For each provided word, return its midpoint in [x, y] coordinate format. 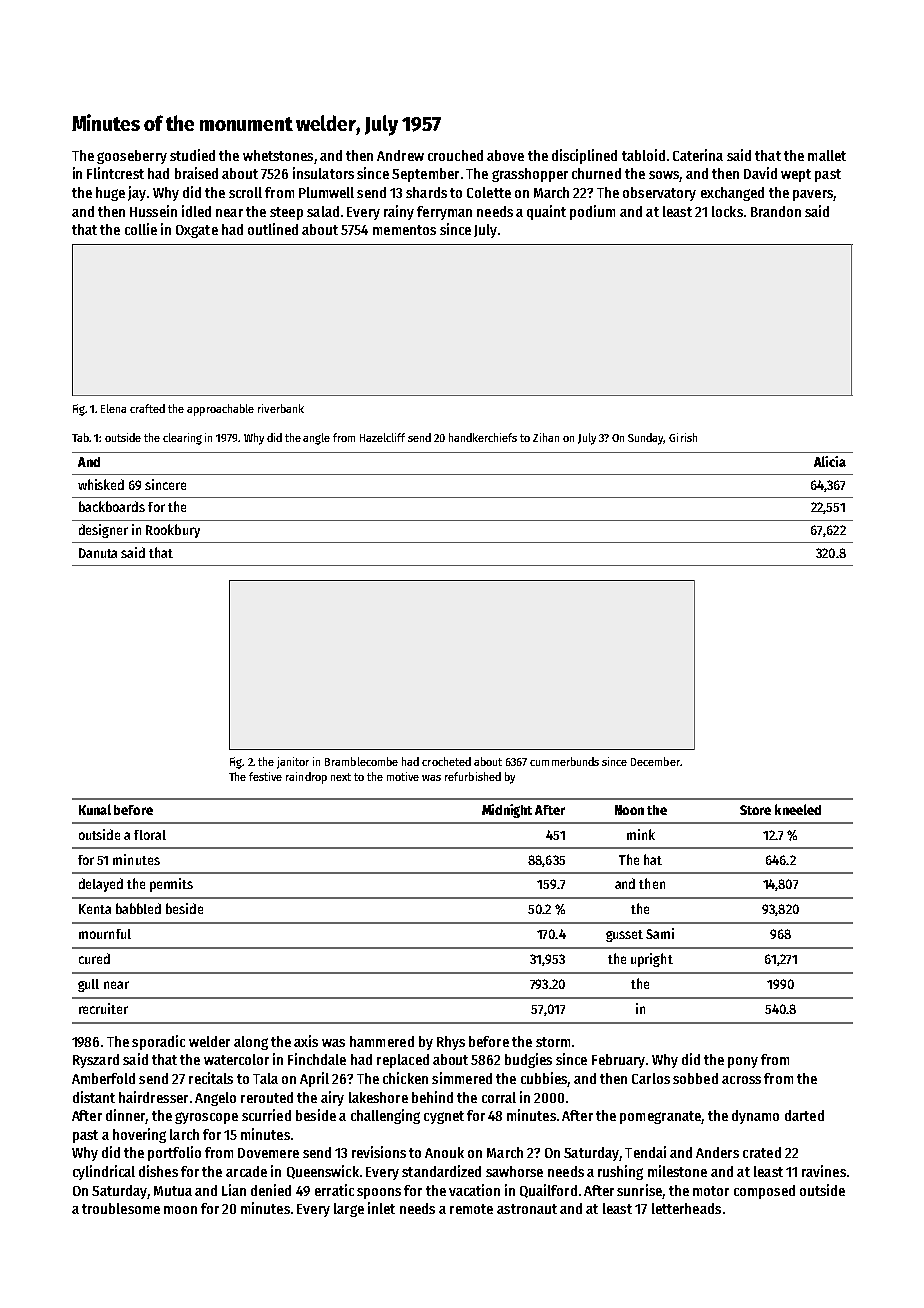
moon [180, 1210]
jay [137, 193]
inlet [381, 1208]
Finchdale [317, 1059]
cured [94, 958]
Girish [683, 437]
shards [426, 192]
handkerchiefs [483, 437]
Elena [113, 408]
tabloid [643, 155]
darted [804, 1115]
